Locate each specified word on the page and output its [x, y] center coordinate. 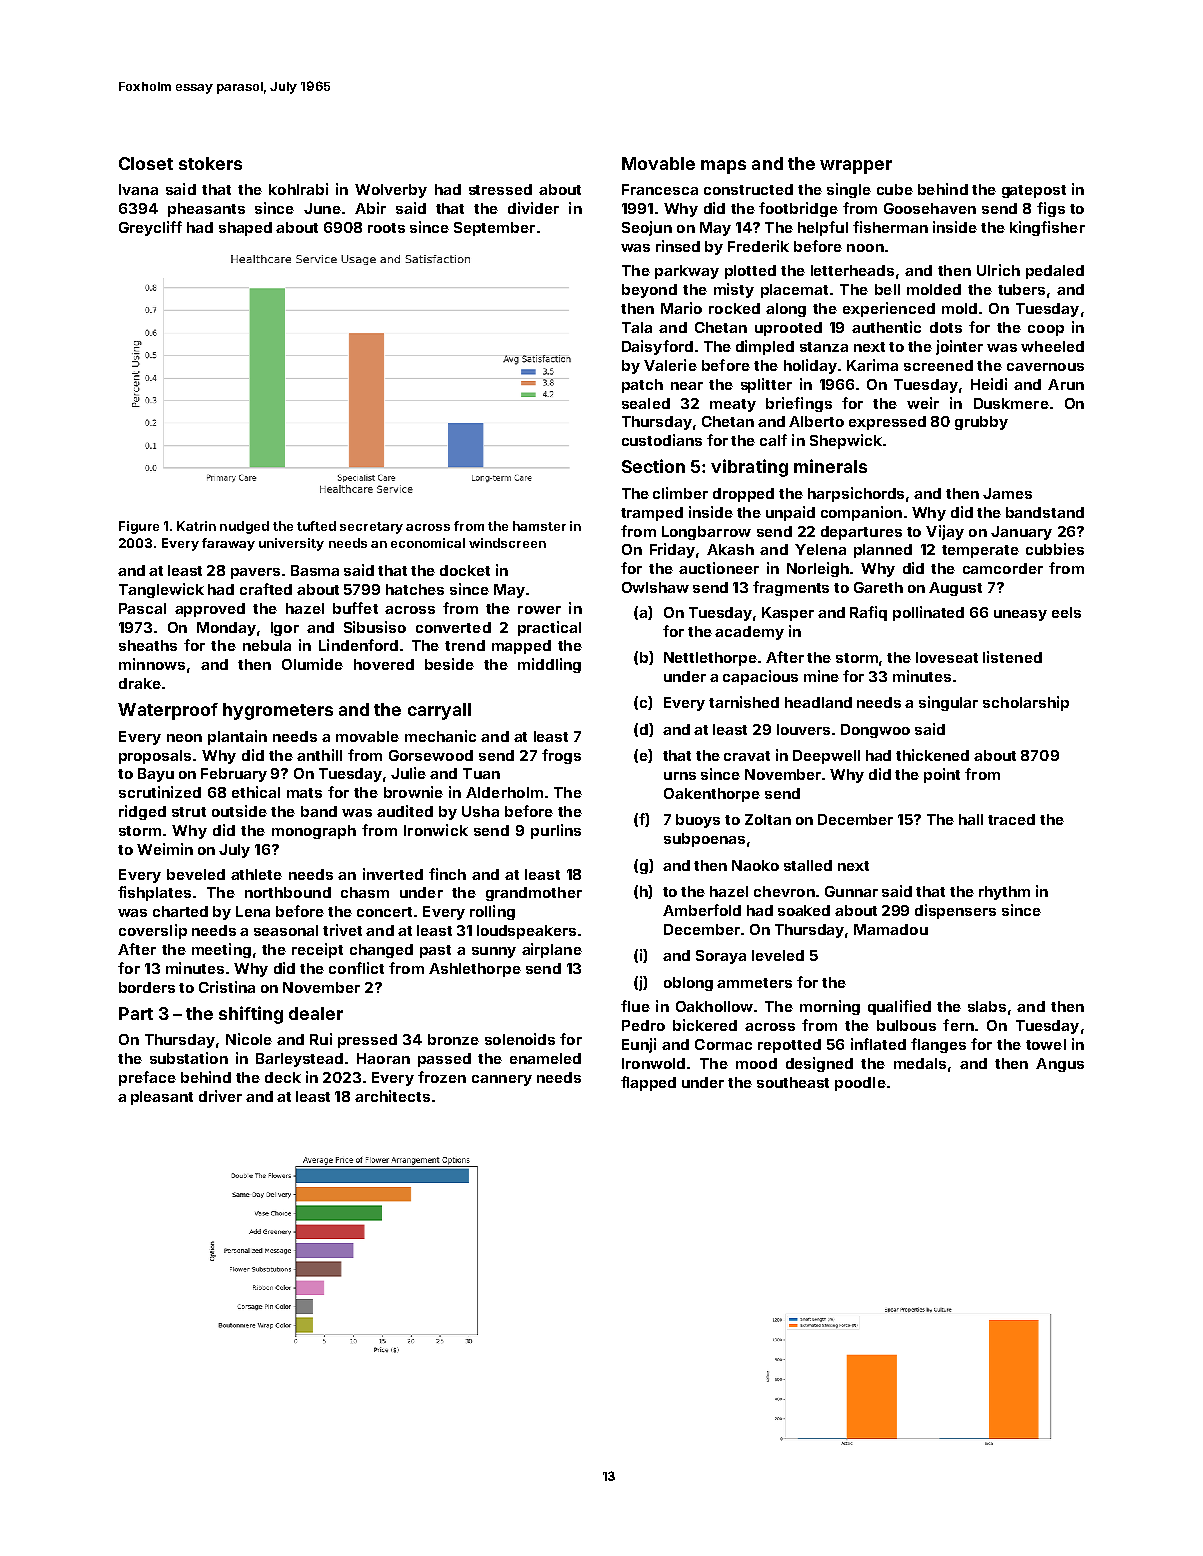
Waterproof [168, 711]
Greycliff [150, 228]
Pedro [643, 1025]
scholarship [1026, 703]
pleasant [162, 1098]
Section [653, 466]
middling [549, 665]
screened [938, 365]
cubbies [1055, 549]
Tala [637, 327]
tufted [316, 526]
